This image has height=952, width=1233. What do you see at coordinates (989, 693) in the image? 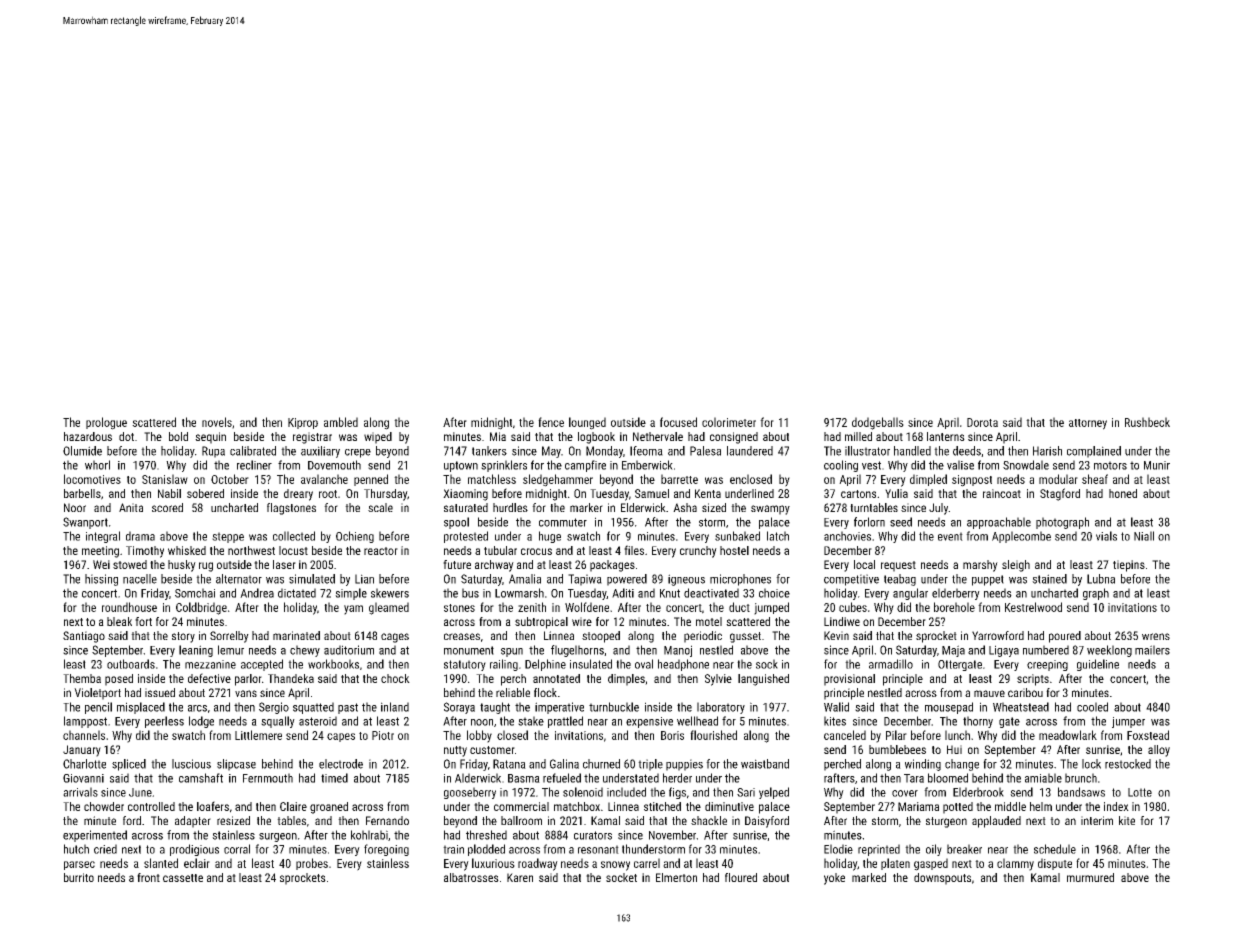
I see `mauve` at bounding box center [989, 693].
